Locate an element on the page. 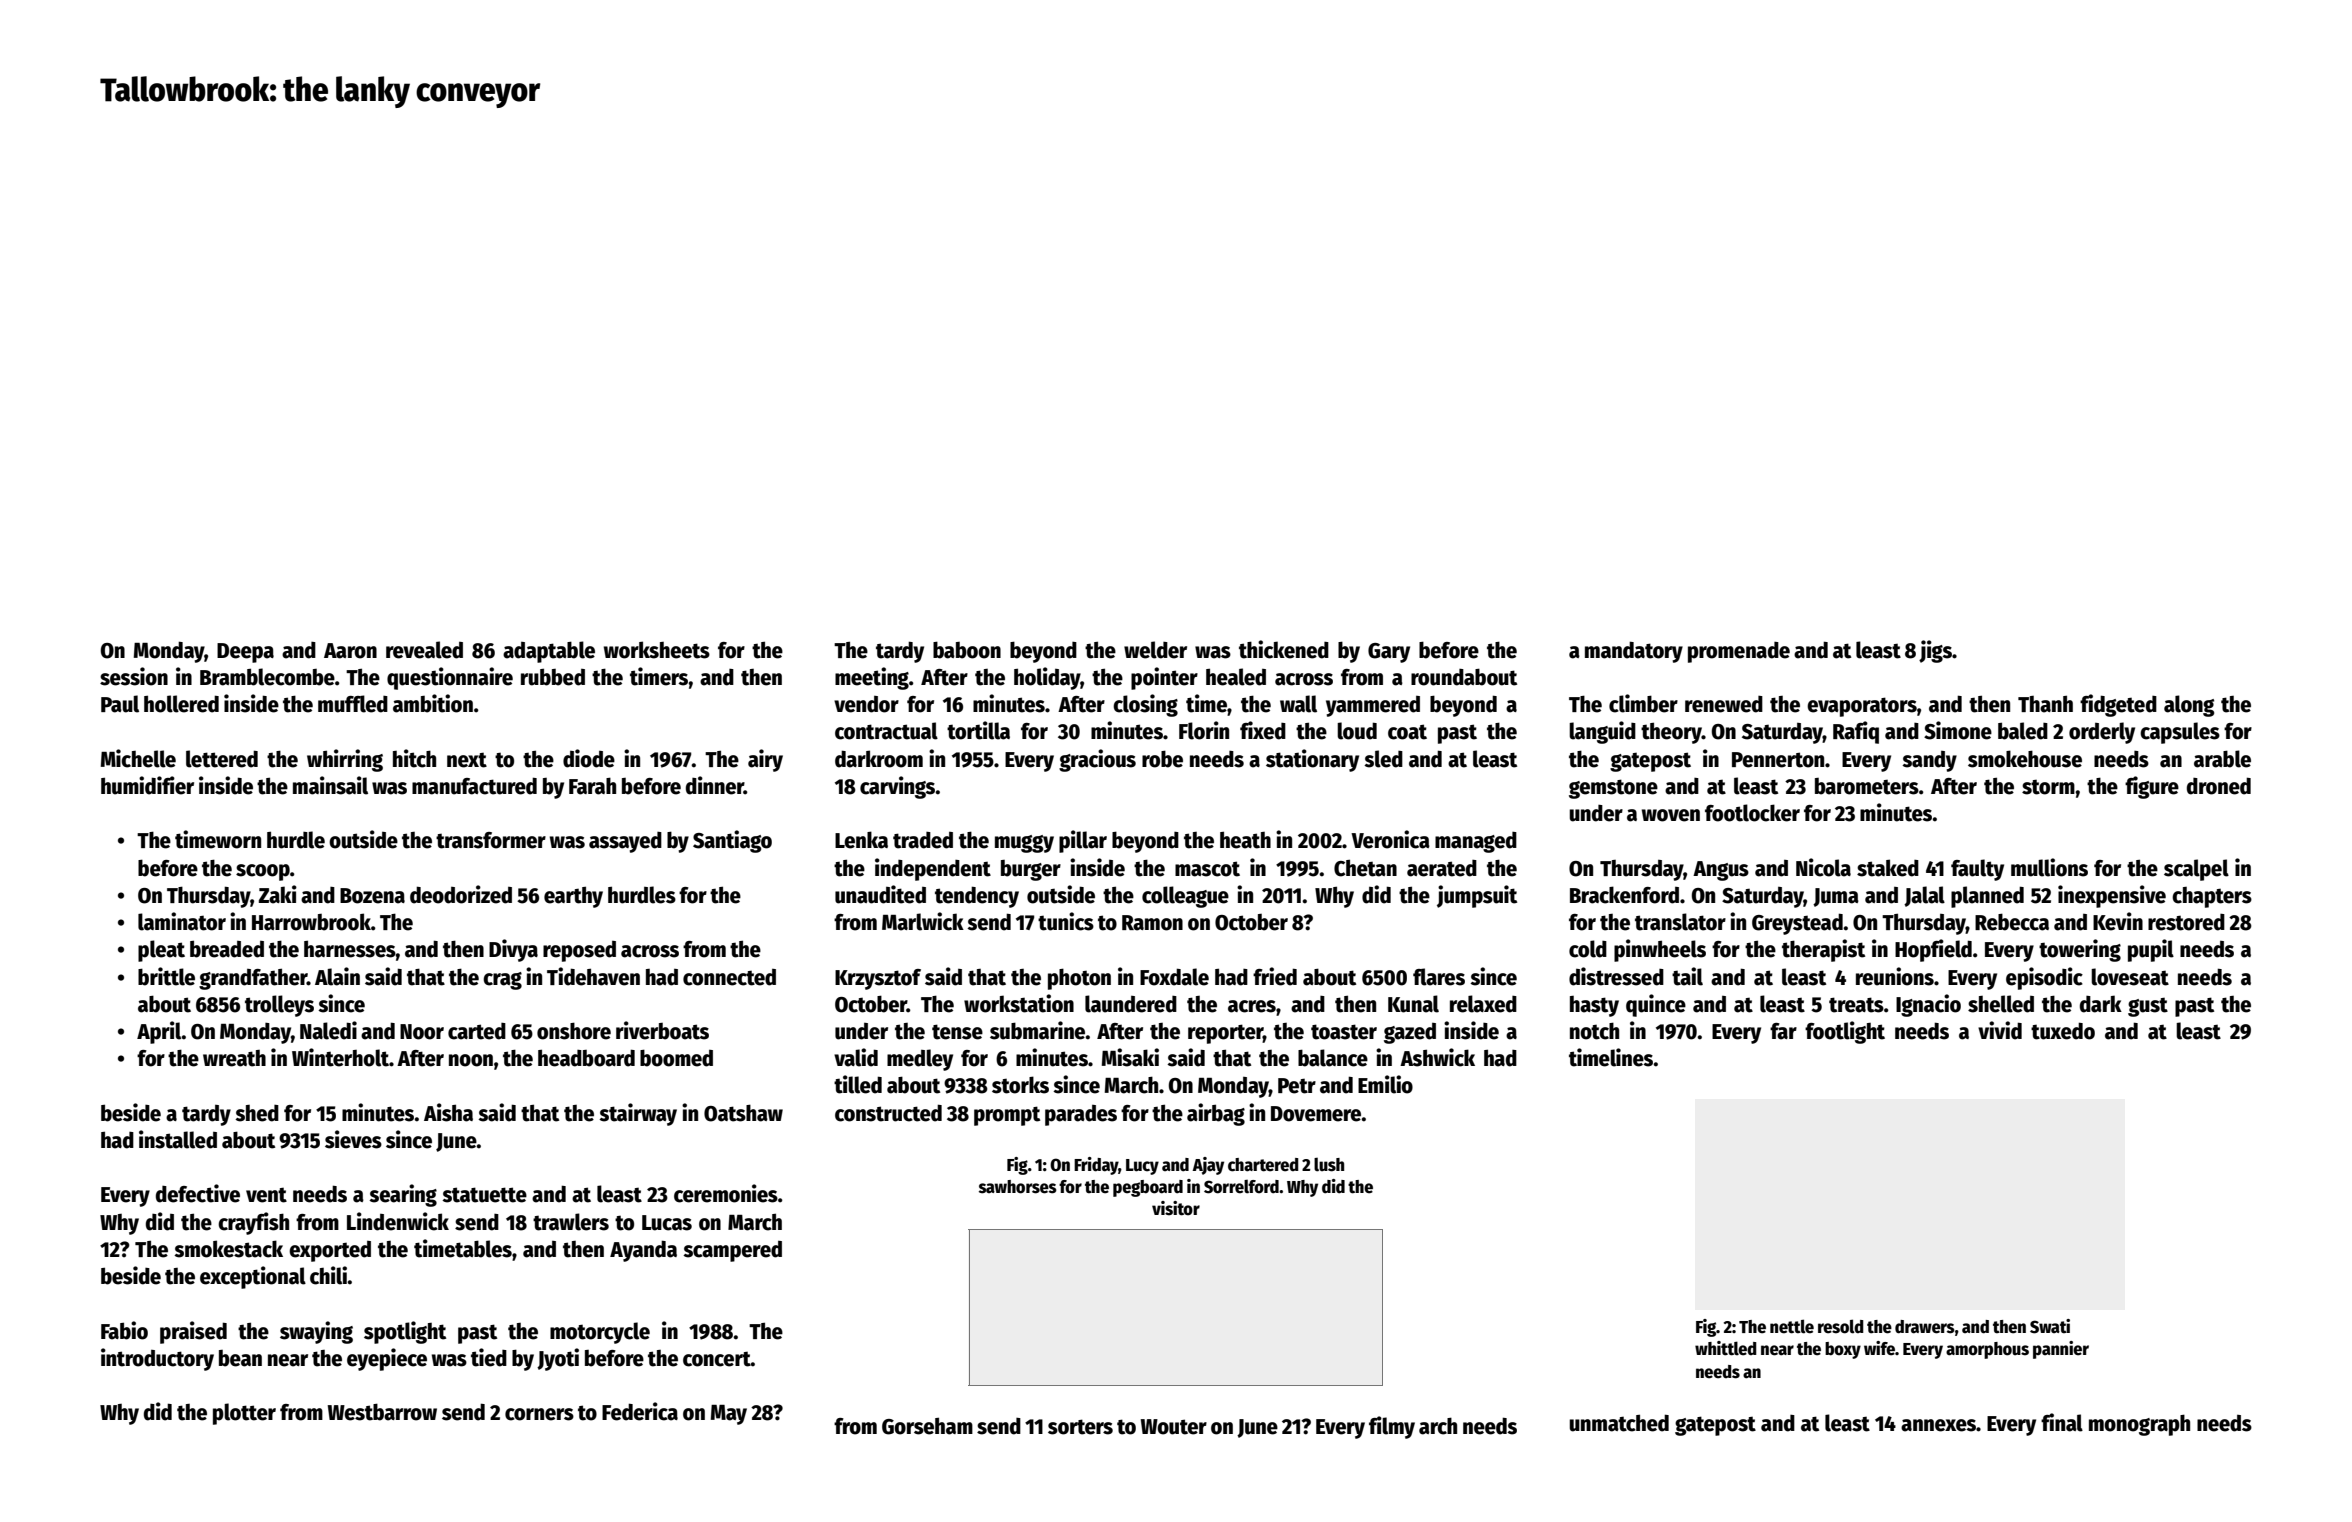 Image resolution: width=2352 pixels, height=1522 pixels. mandatory is located at coordinates (1634, 652).
